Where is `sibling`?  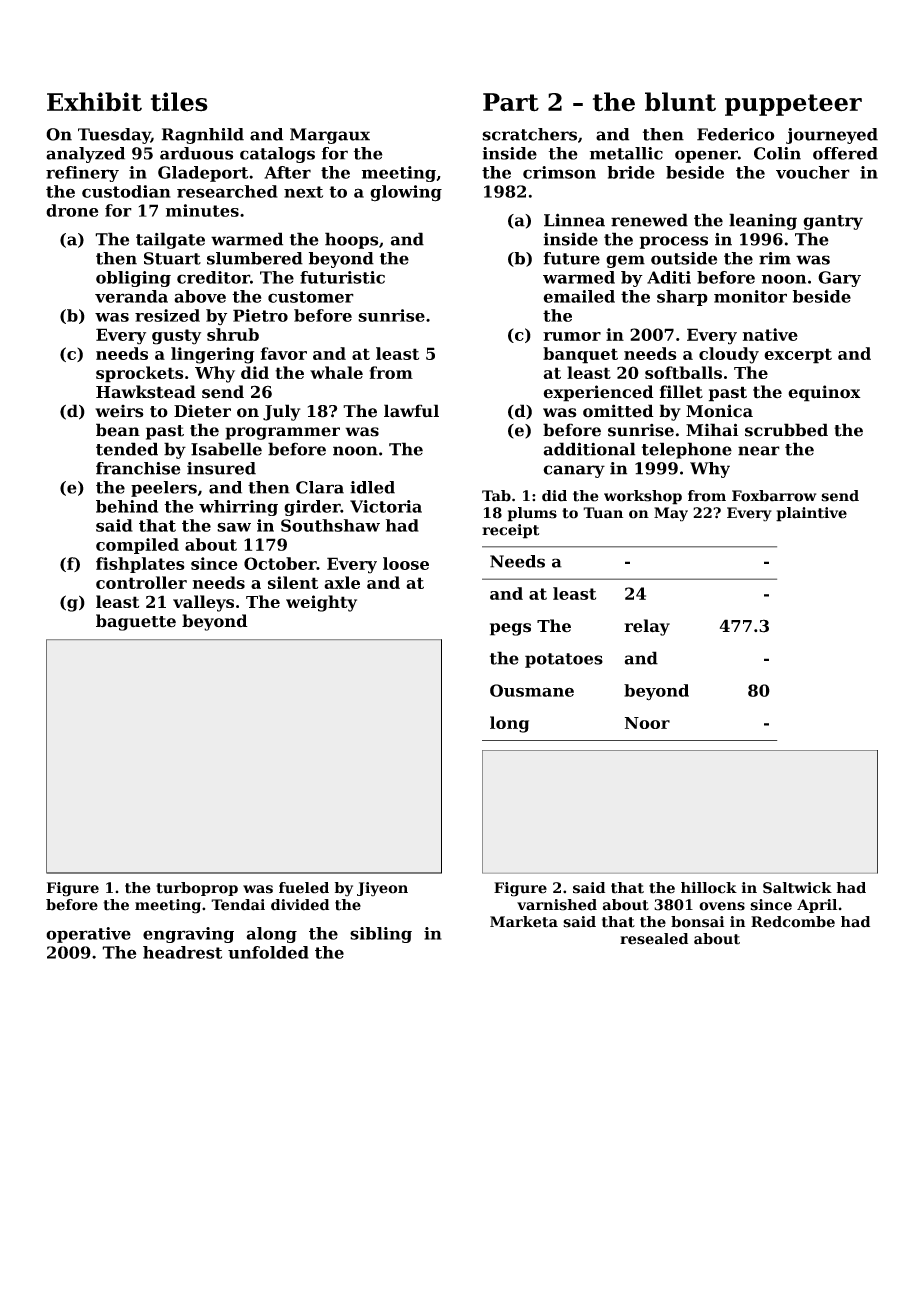
sibling is located at coordinates (381, 935).
